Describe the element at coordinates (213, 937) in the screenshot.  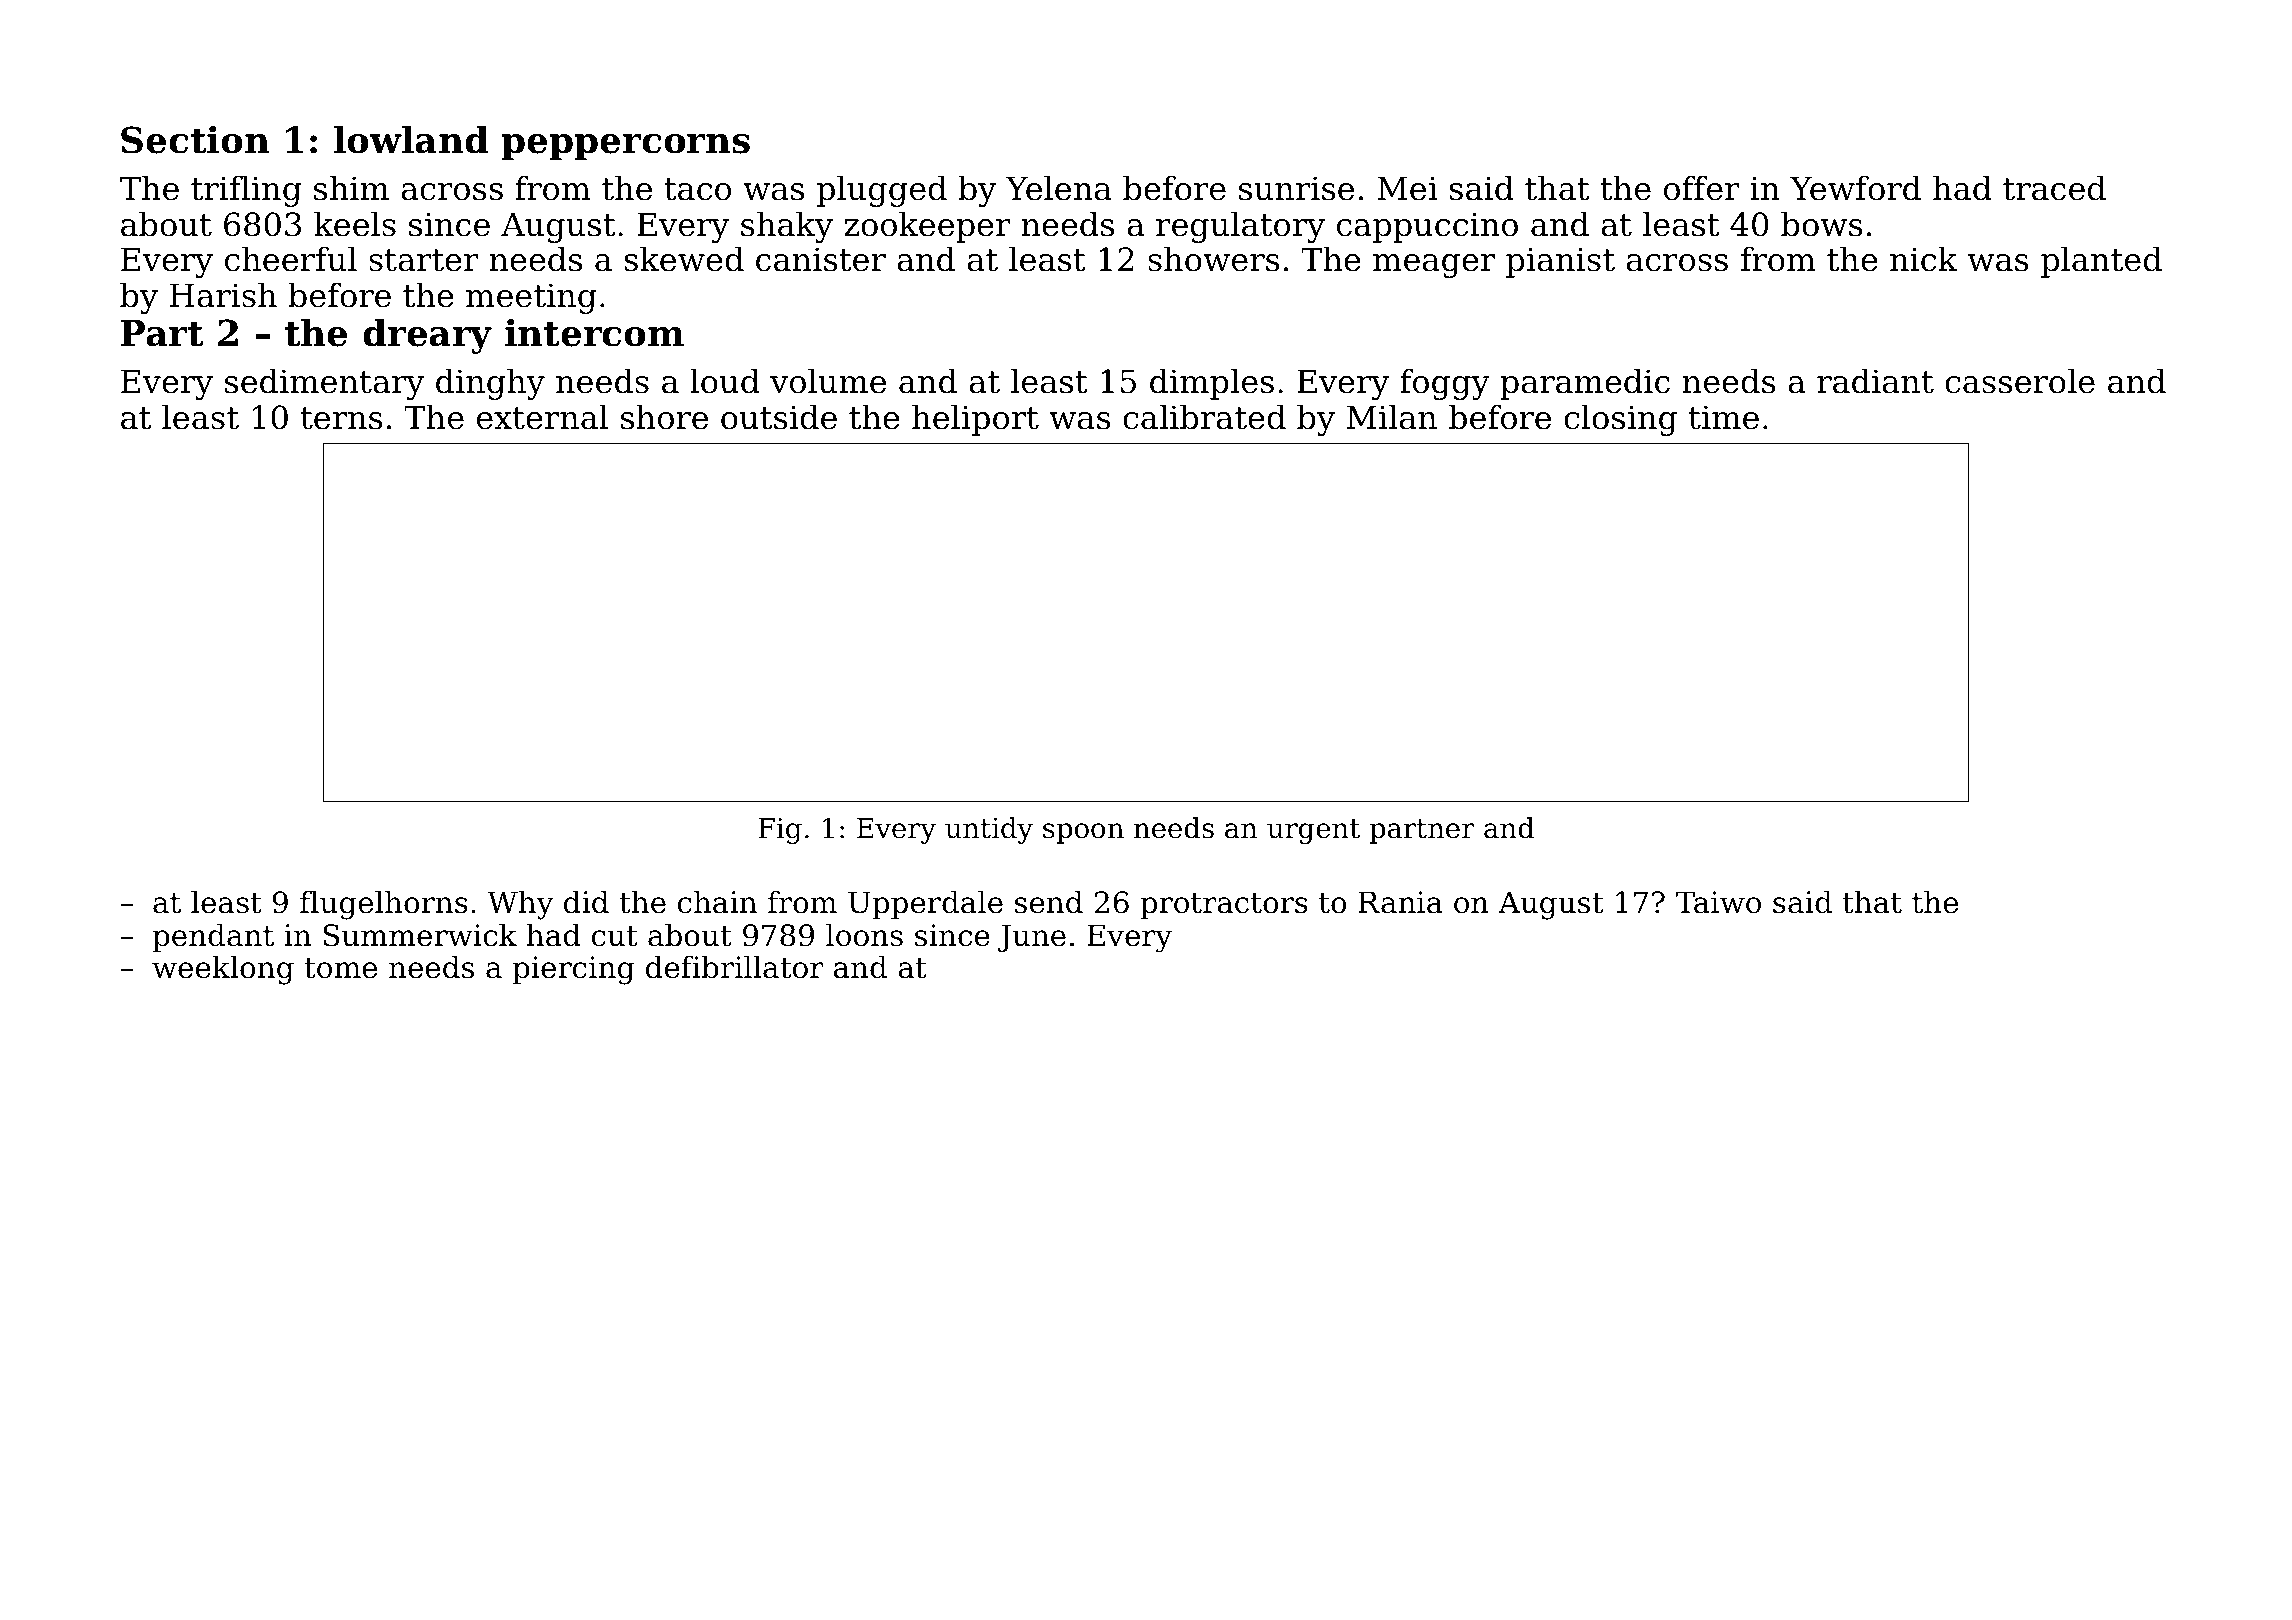
I see `pendant` at that location.
